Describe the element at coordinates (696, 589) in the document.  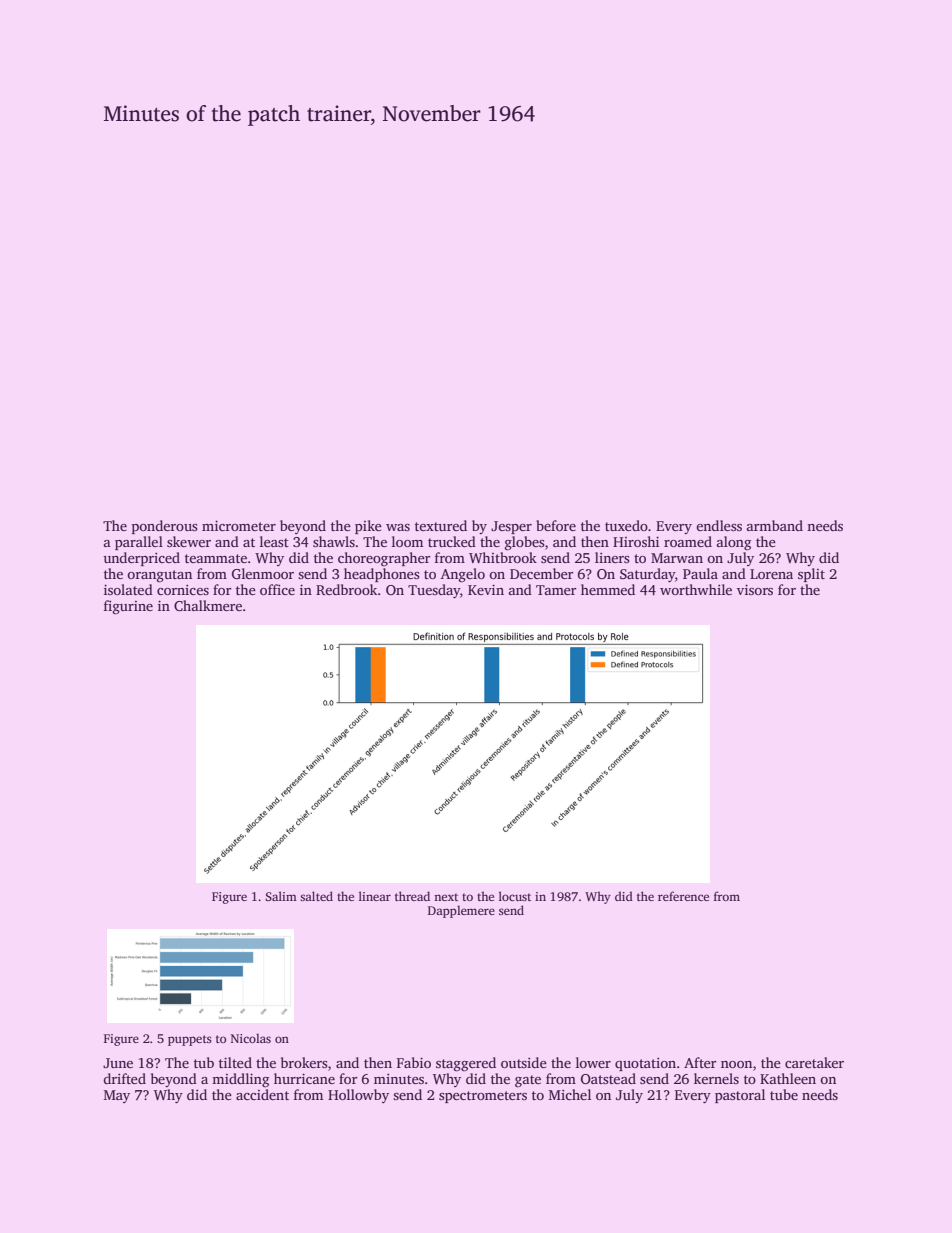
I see `worthwhile` at that location.
